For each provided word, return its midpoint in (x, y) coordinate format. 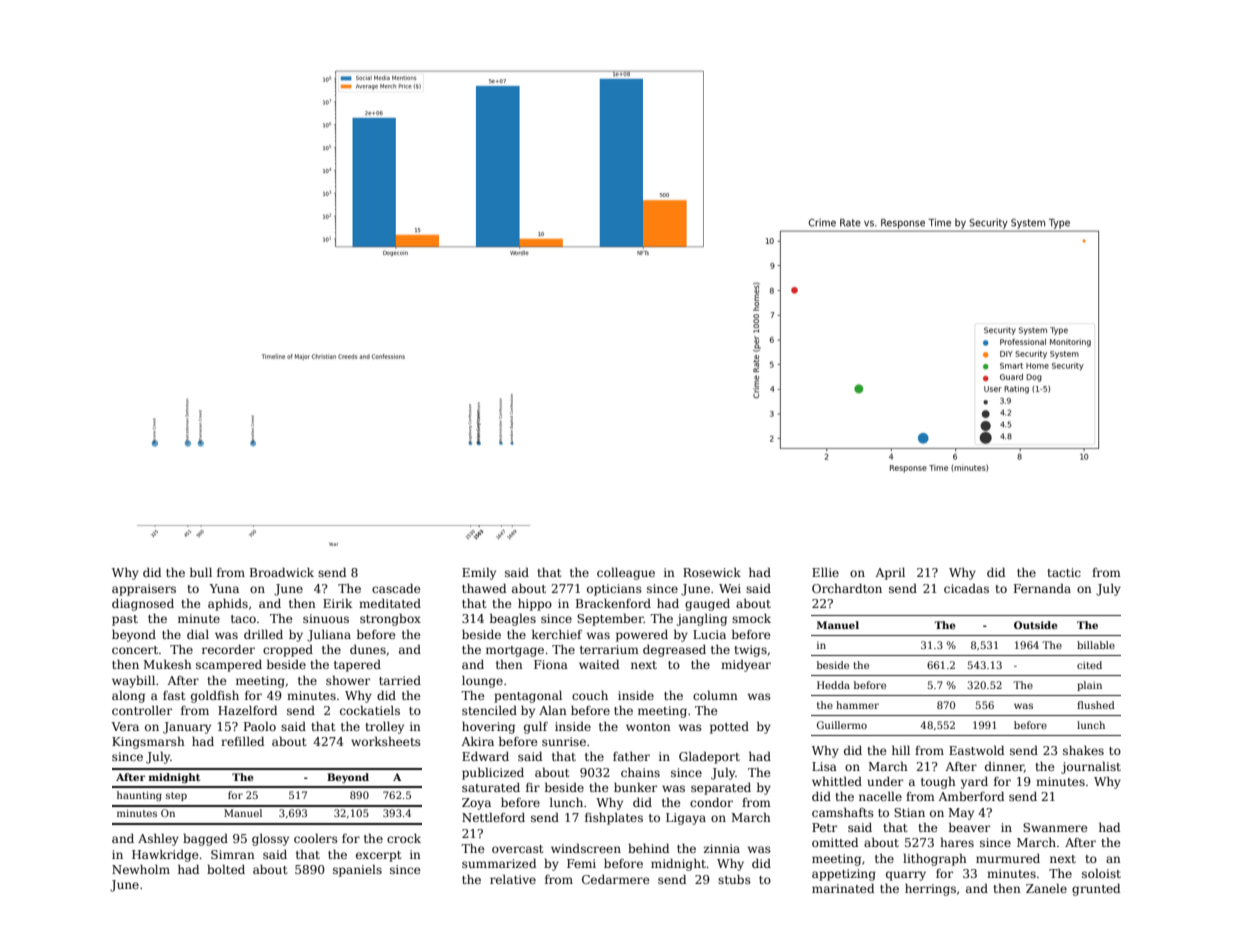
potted (729, 727)
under (885, 781)
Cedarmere (616, 879)
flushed (1096, 705)
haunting (139, 796)
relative (513, 879)
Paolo (260, 726)
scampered (229, 666)
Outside (1035, 625)
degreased (674, 651)
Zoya (476, 804)
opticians (614, 590)
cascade (396, 588)
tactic (1064, 572)
